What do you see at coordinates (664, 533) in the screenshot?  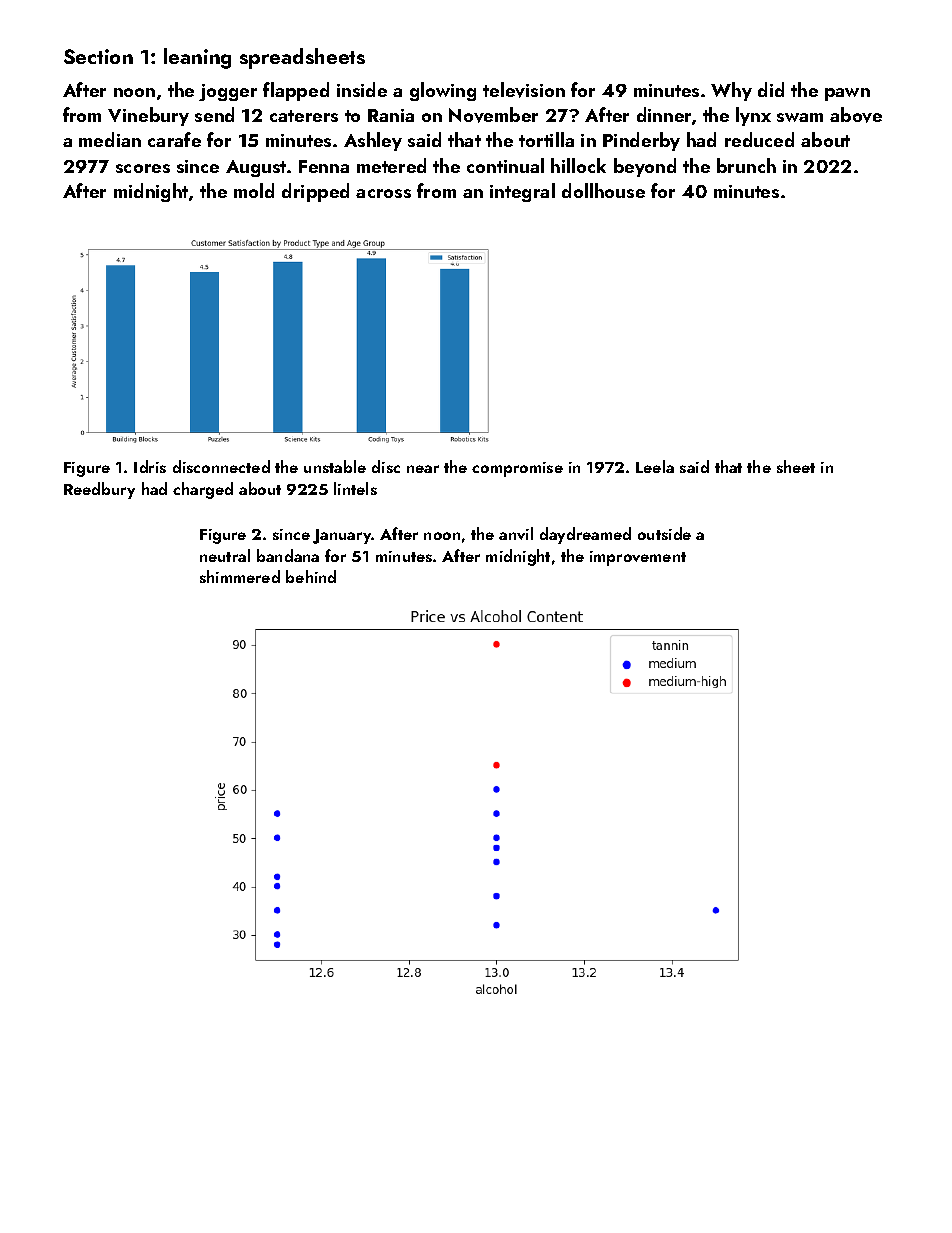 I see `outside` at bounding box center [664, 533].
